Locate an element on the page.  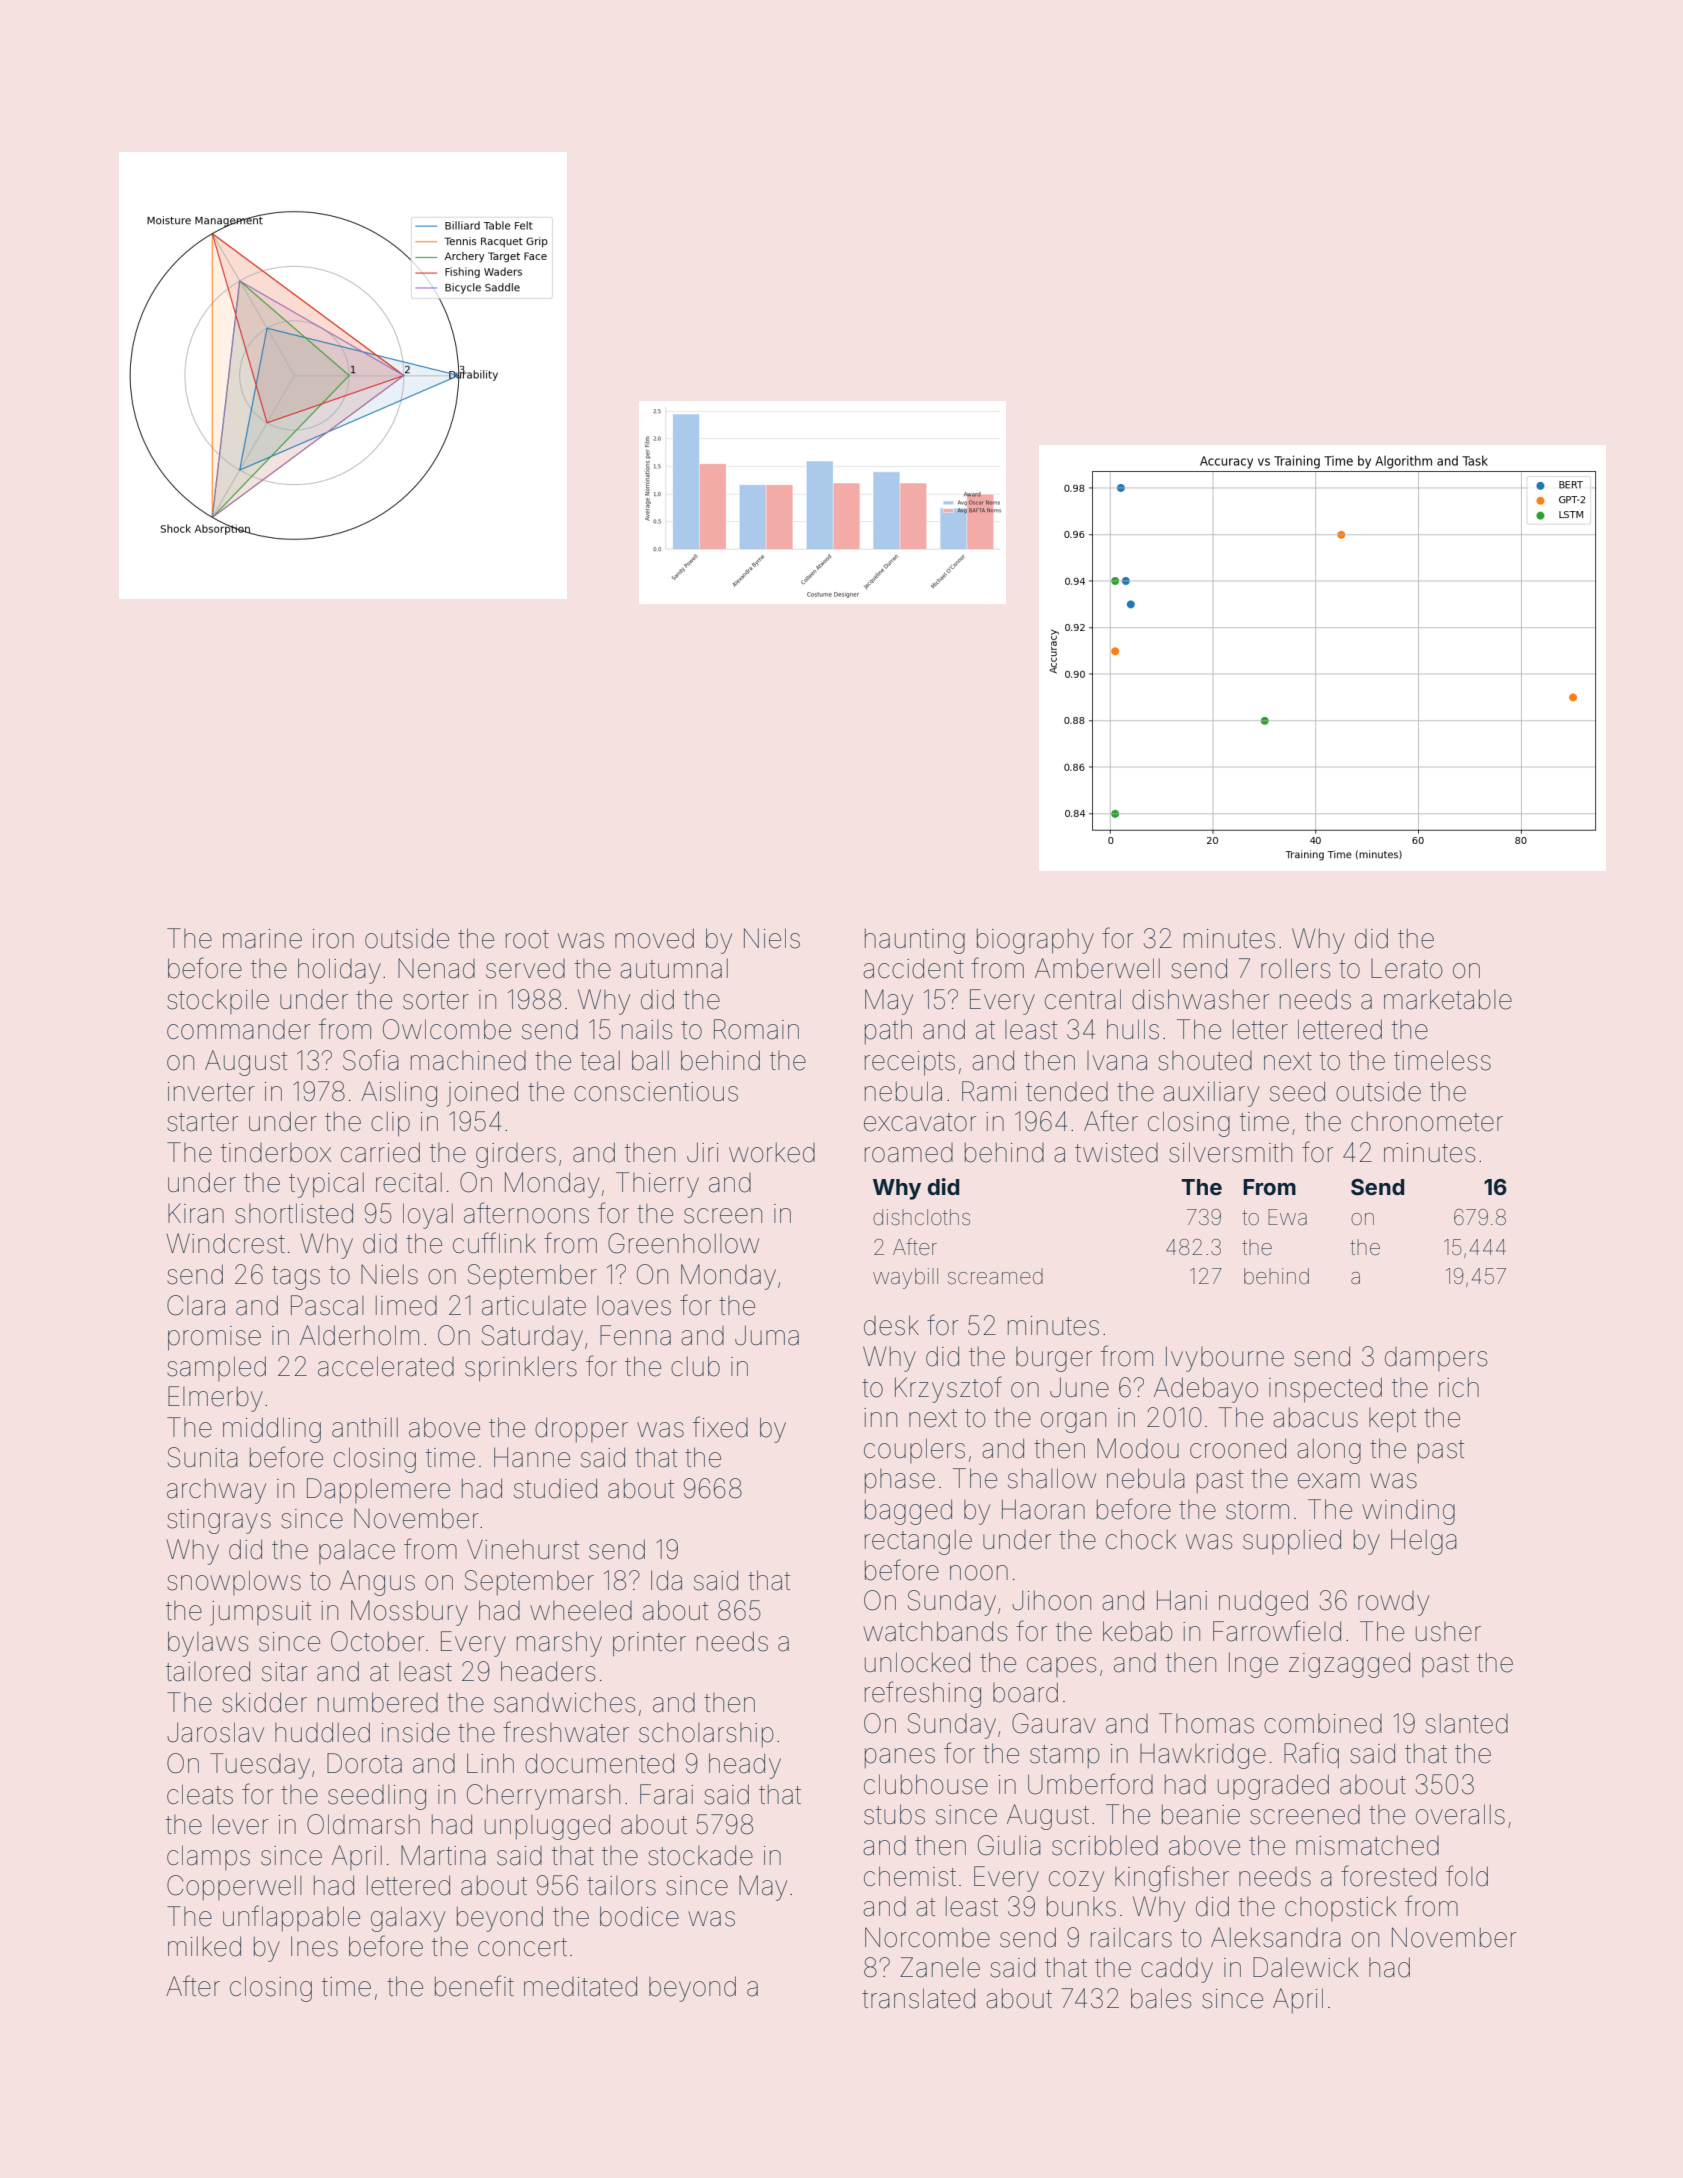
moved is located at coordinates (654, 938).
